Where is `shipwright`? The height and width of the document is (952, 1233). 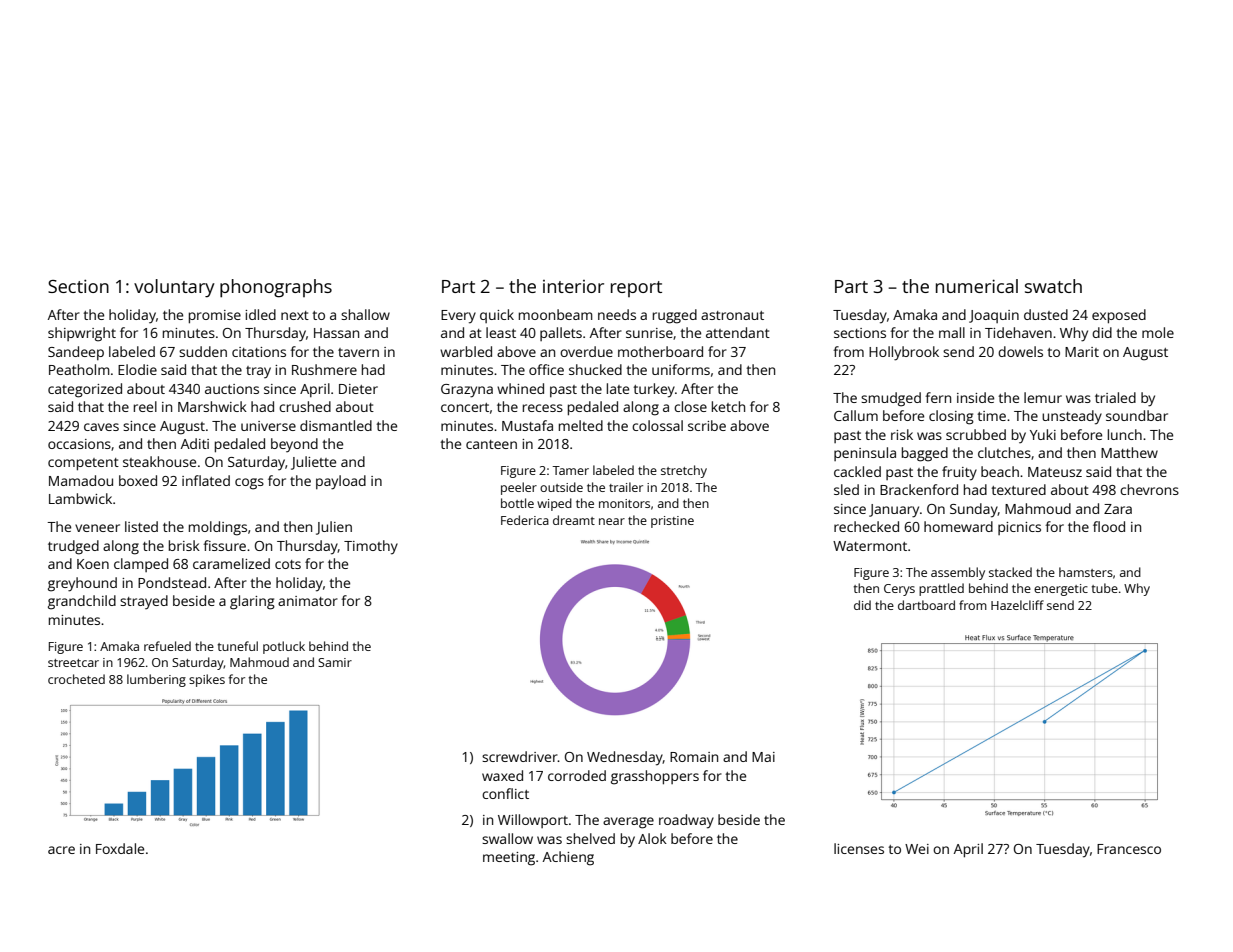 shipwright is located at coordinates (82, 334).
